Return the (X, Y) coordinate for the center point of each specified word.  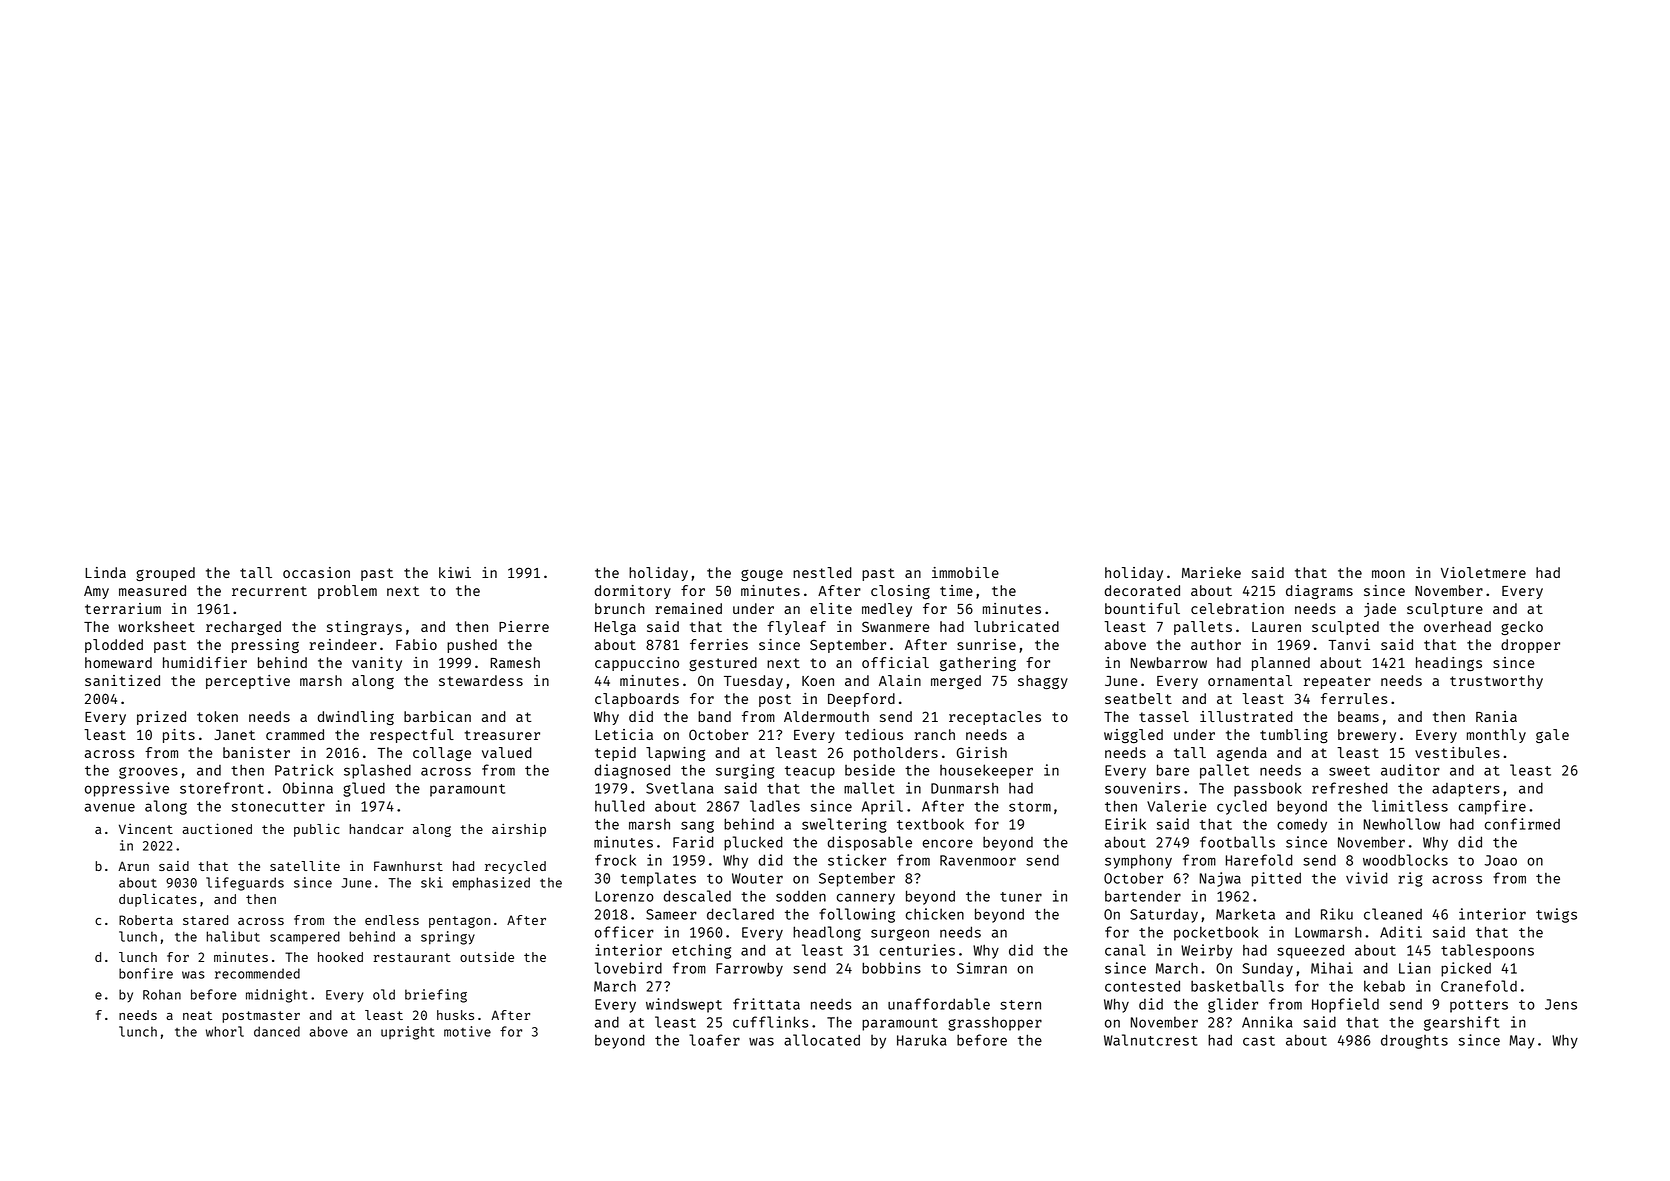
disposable (870, 843)
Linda (105, 572)
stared (205, 920)
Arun (133, 866)
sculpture (1445, 610)
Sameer (671, 914)
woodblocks (1405, 860)
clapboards (637, 700)
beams (1358, 716)
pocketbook (1216, 933)
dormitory (633, 592)
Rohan (162, 994)
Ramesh (515, 662)
